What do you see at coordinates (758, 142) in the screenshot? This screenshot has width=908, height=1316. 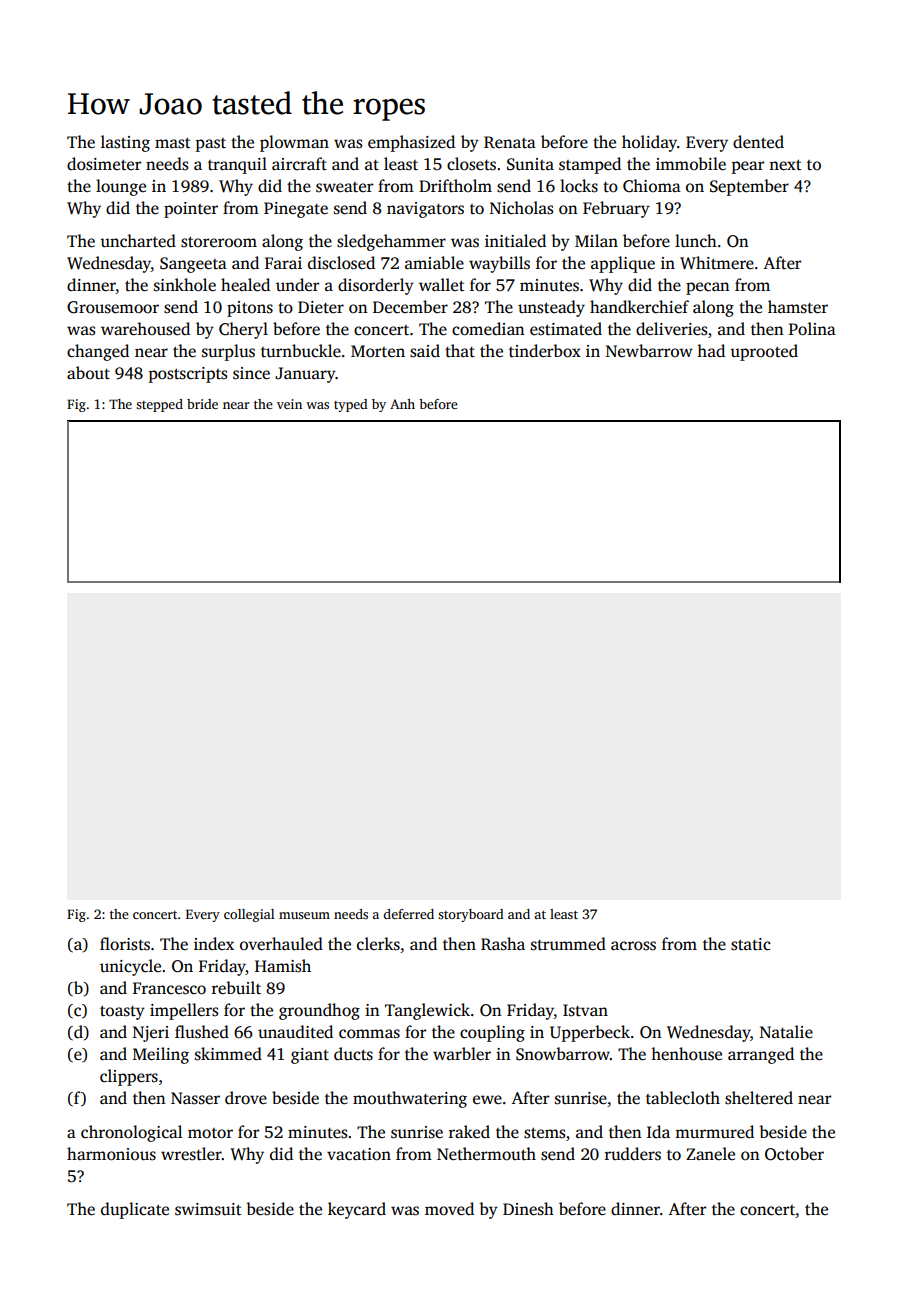 I see `dented` at bounding box center [758, 142].
